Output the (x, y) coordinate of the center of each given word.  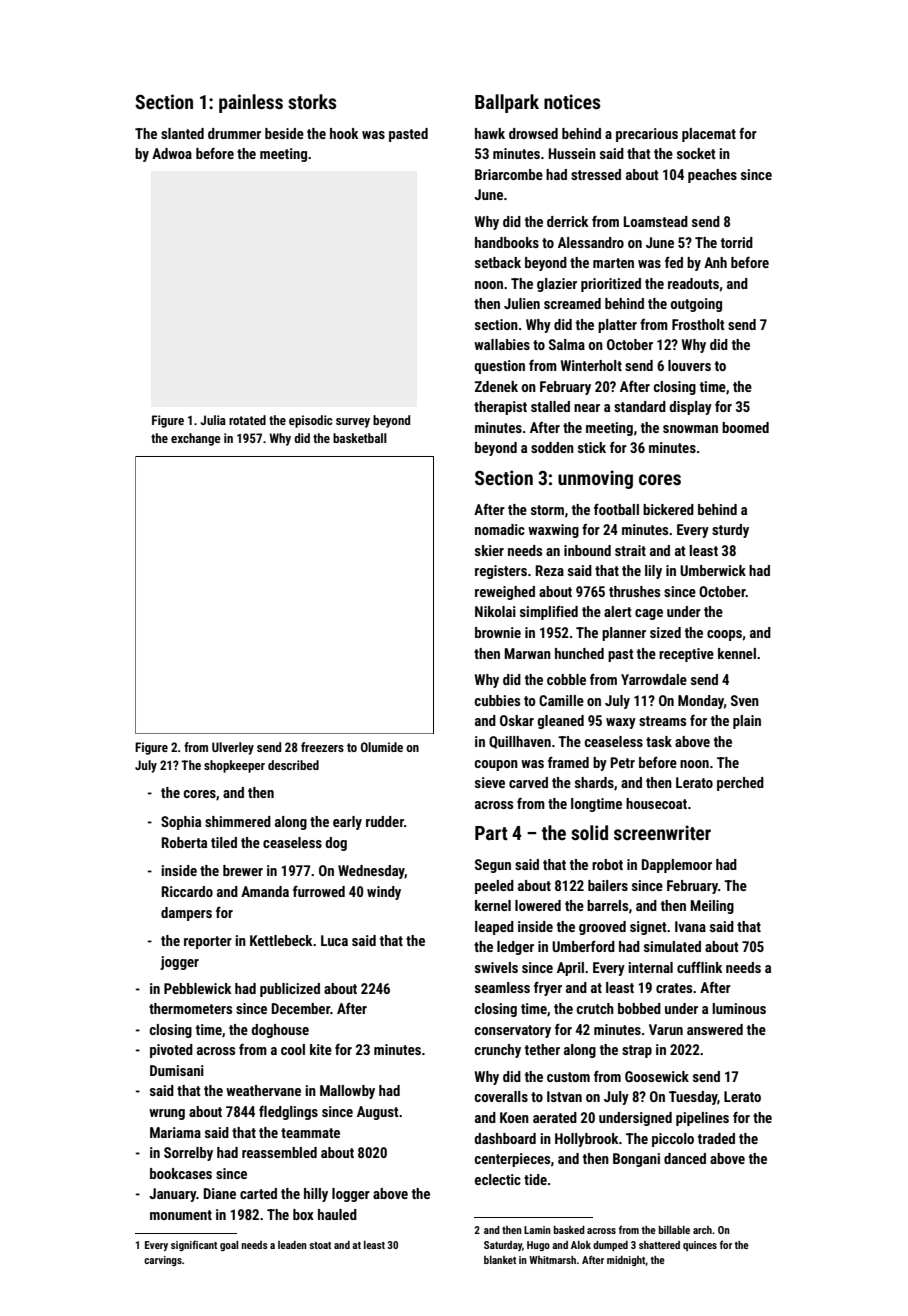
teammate (310, 1133)
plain (747, 722)
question (499, 367)
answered (715, 1029)
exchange (196, 439)
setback (498, 262)
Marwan (528, 653)
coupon (496, 765)
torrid (737, 242)
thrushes (634, 591)
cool (293, 1049)
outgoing (696, 305)
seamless (502, 987)
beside (284, 133)
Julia (213, 420)
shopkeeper (234, 766)
